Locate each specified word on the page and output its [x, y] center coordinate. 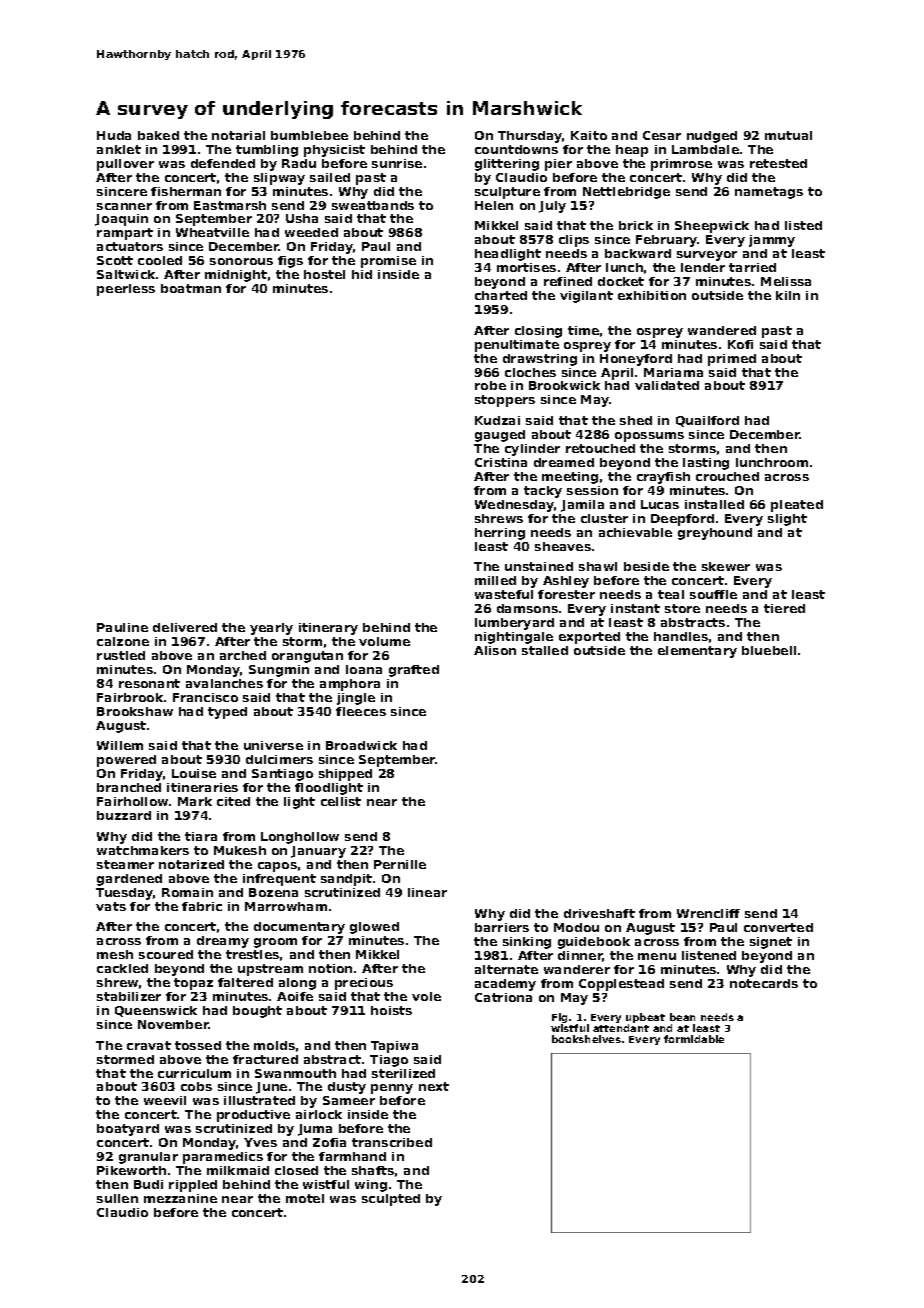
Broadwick [361, 745]
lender [703, 267]
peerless [126, 290]
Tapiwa [394, 1047]
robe [490, 385]
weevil [165, 1100]
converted [778, 927]
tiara [201, 836]
